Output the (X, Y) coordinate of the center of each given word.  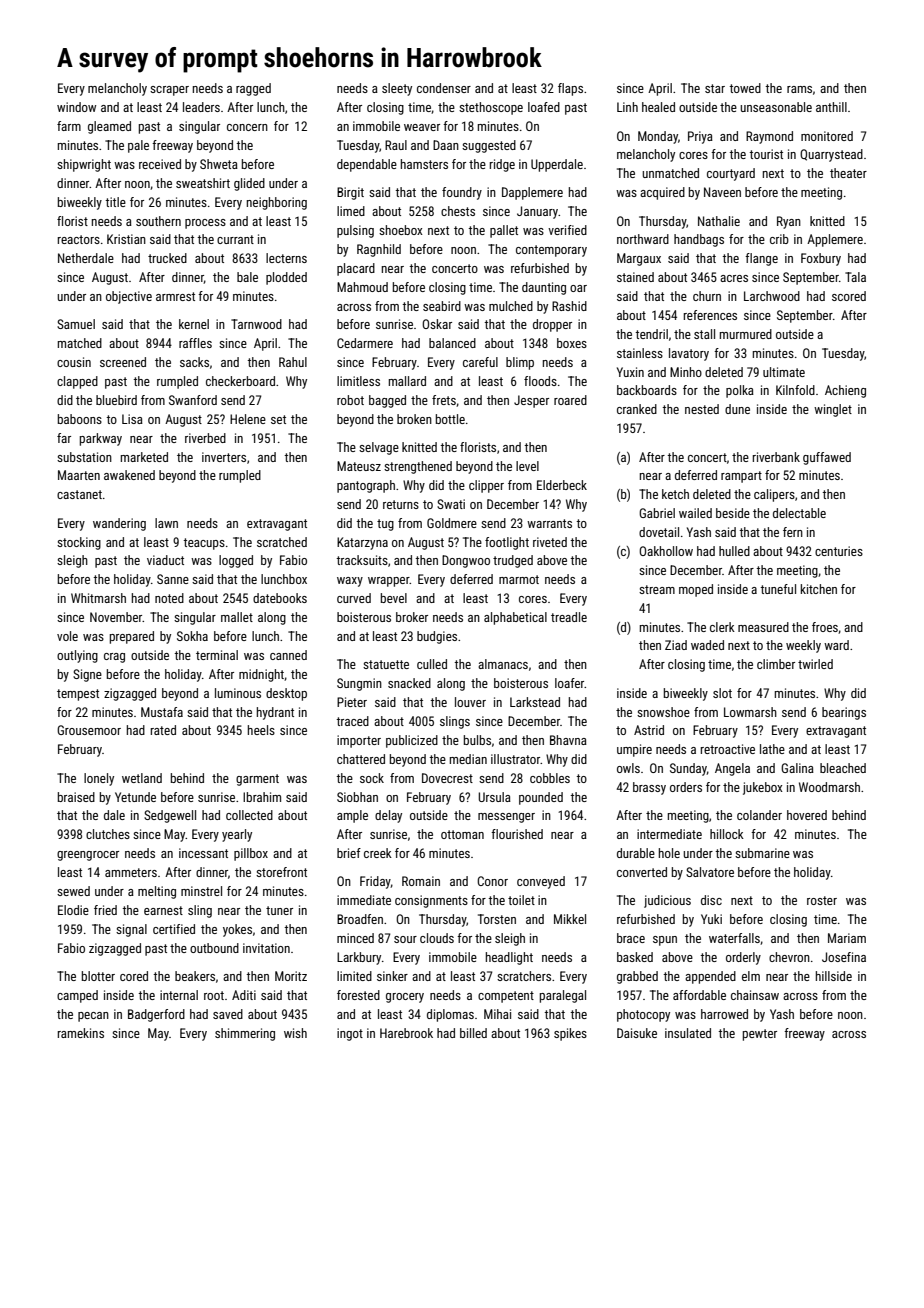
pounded (541, 798)
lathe (772, 749)
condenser (444, 88)
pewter (760, 1035)
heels (261, 730)
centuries (839, 551)
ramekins (81, 1033)
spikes (570, 1034)
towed (745, 88)
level (527, 466)
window (76, 107)
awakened (129, 475)
